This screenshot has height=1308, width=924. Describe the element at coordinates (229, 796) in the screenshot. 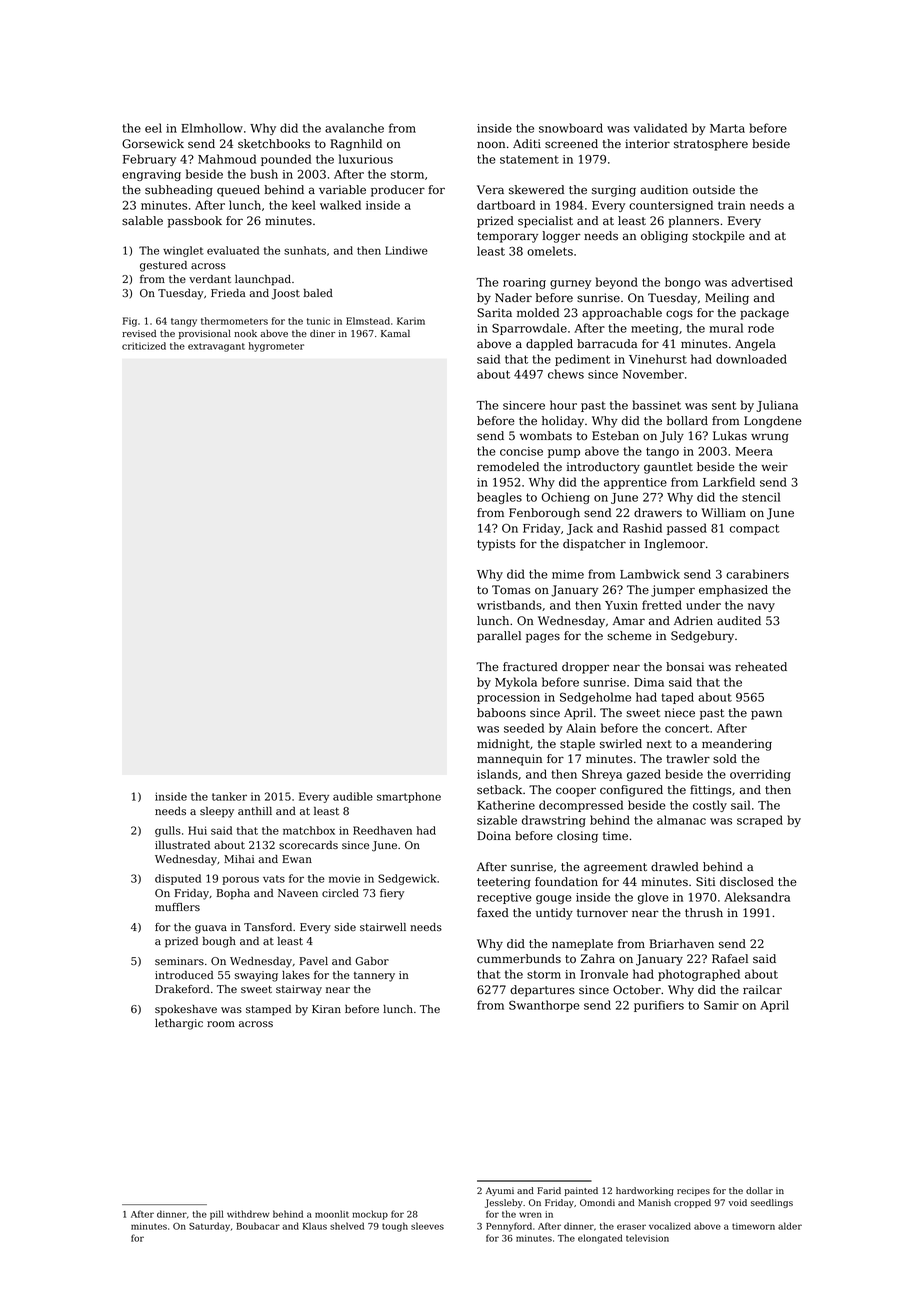

I see `tanker` at that location.
